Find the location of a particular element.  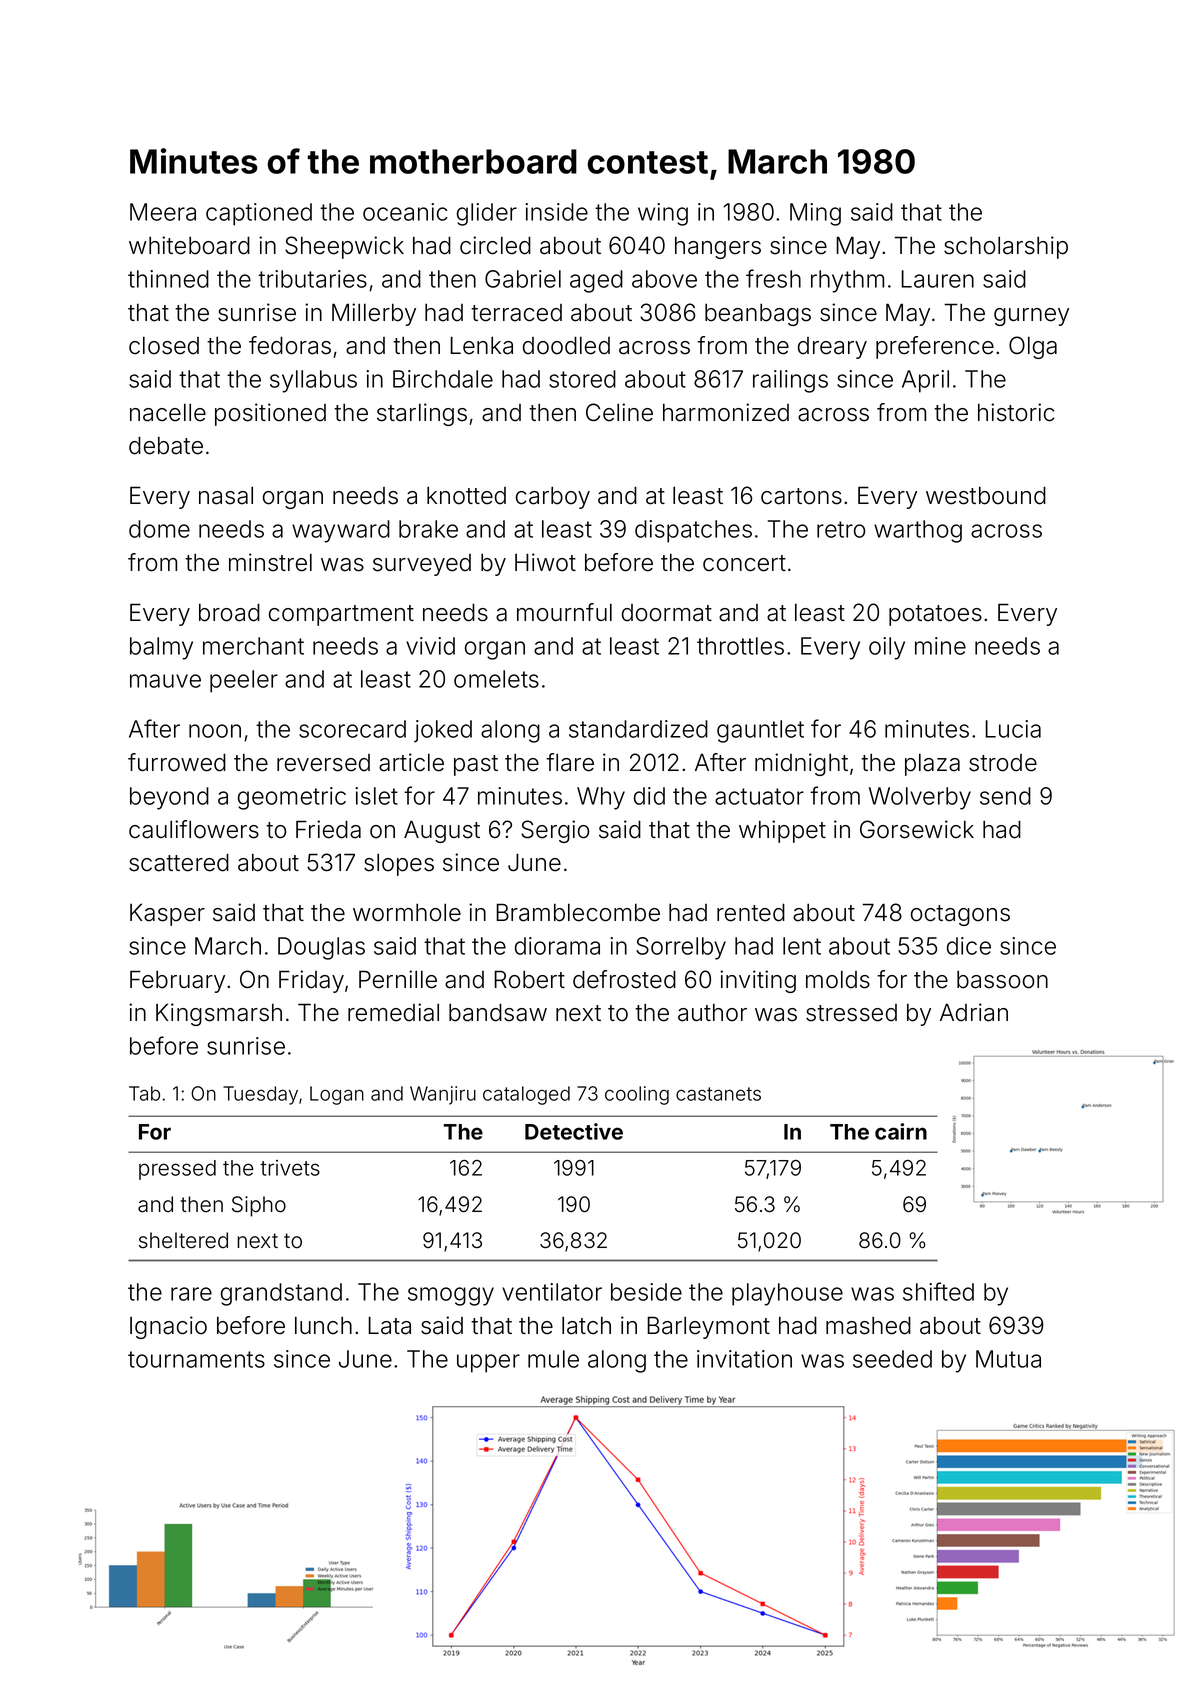

harmonized is located at coordinates (726, 412).
